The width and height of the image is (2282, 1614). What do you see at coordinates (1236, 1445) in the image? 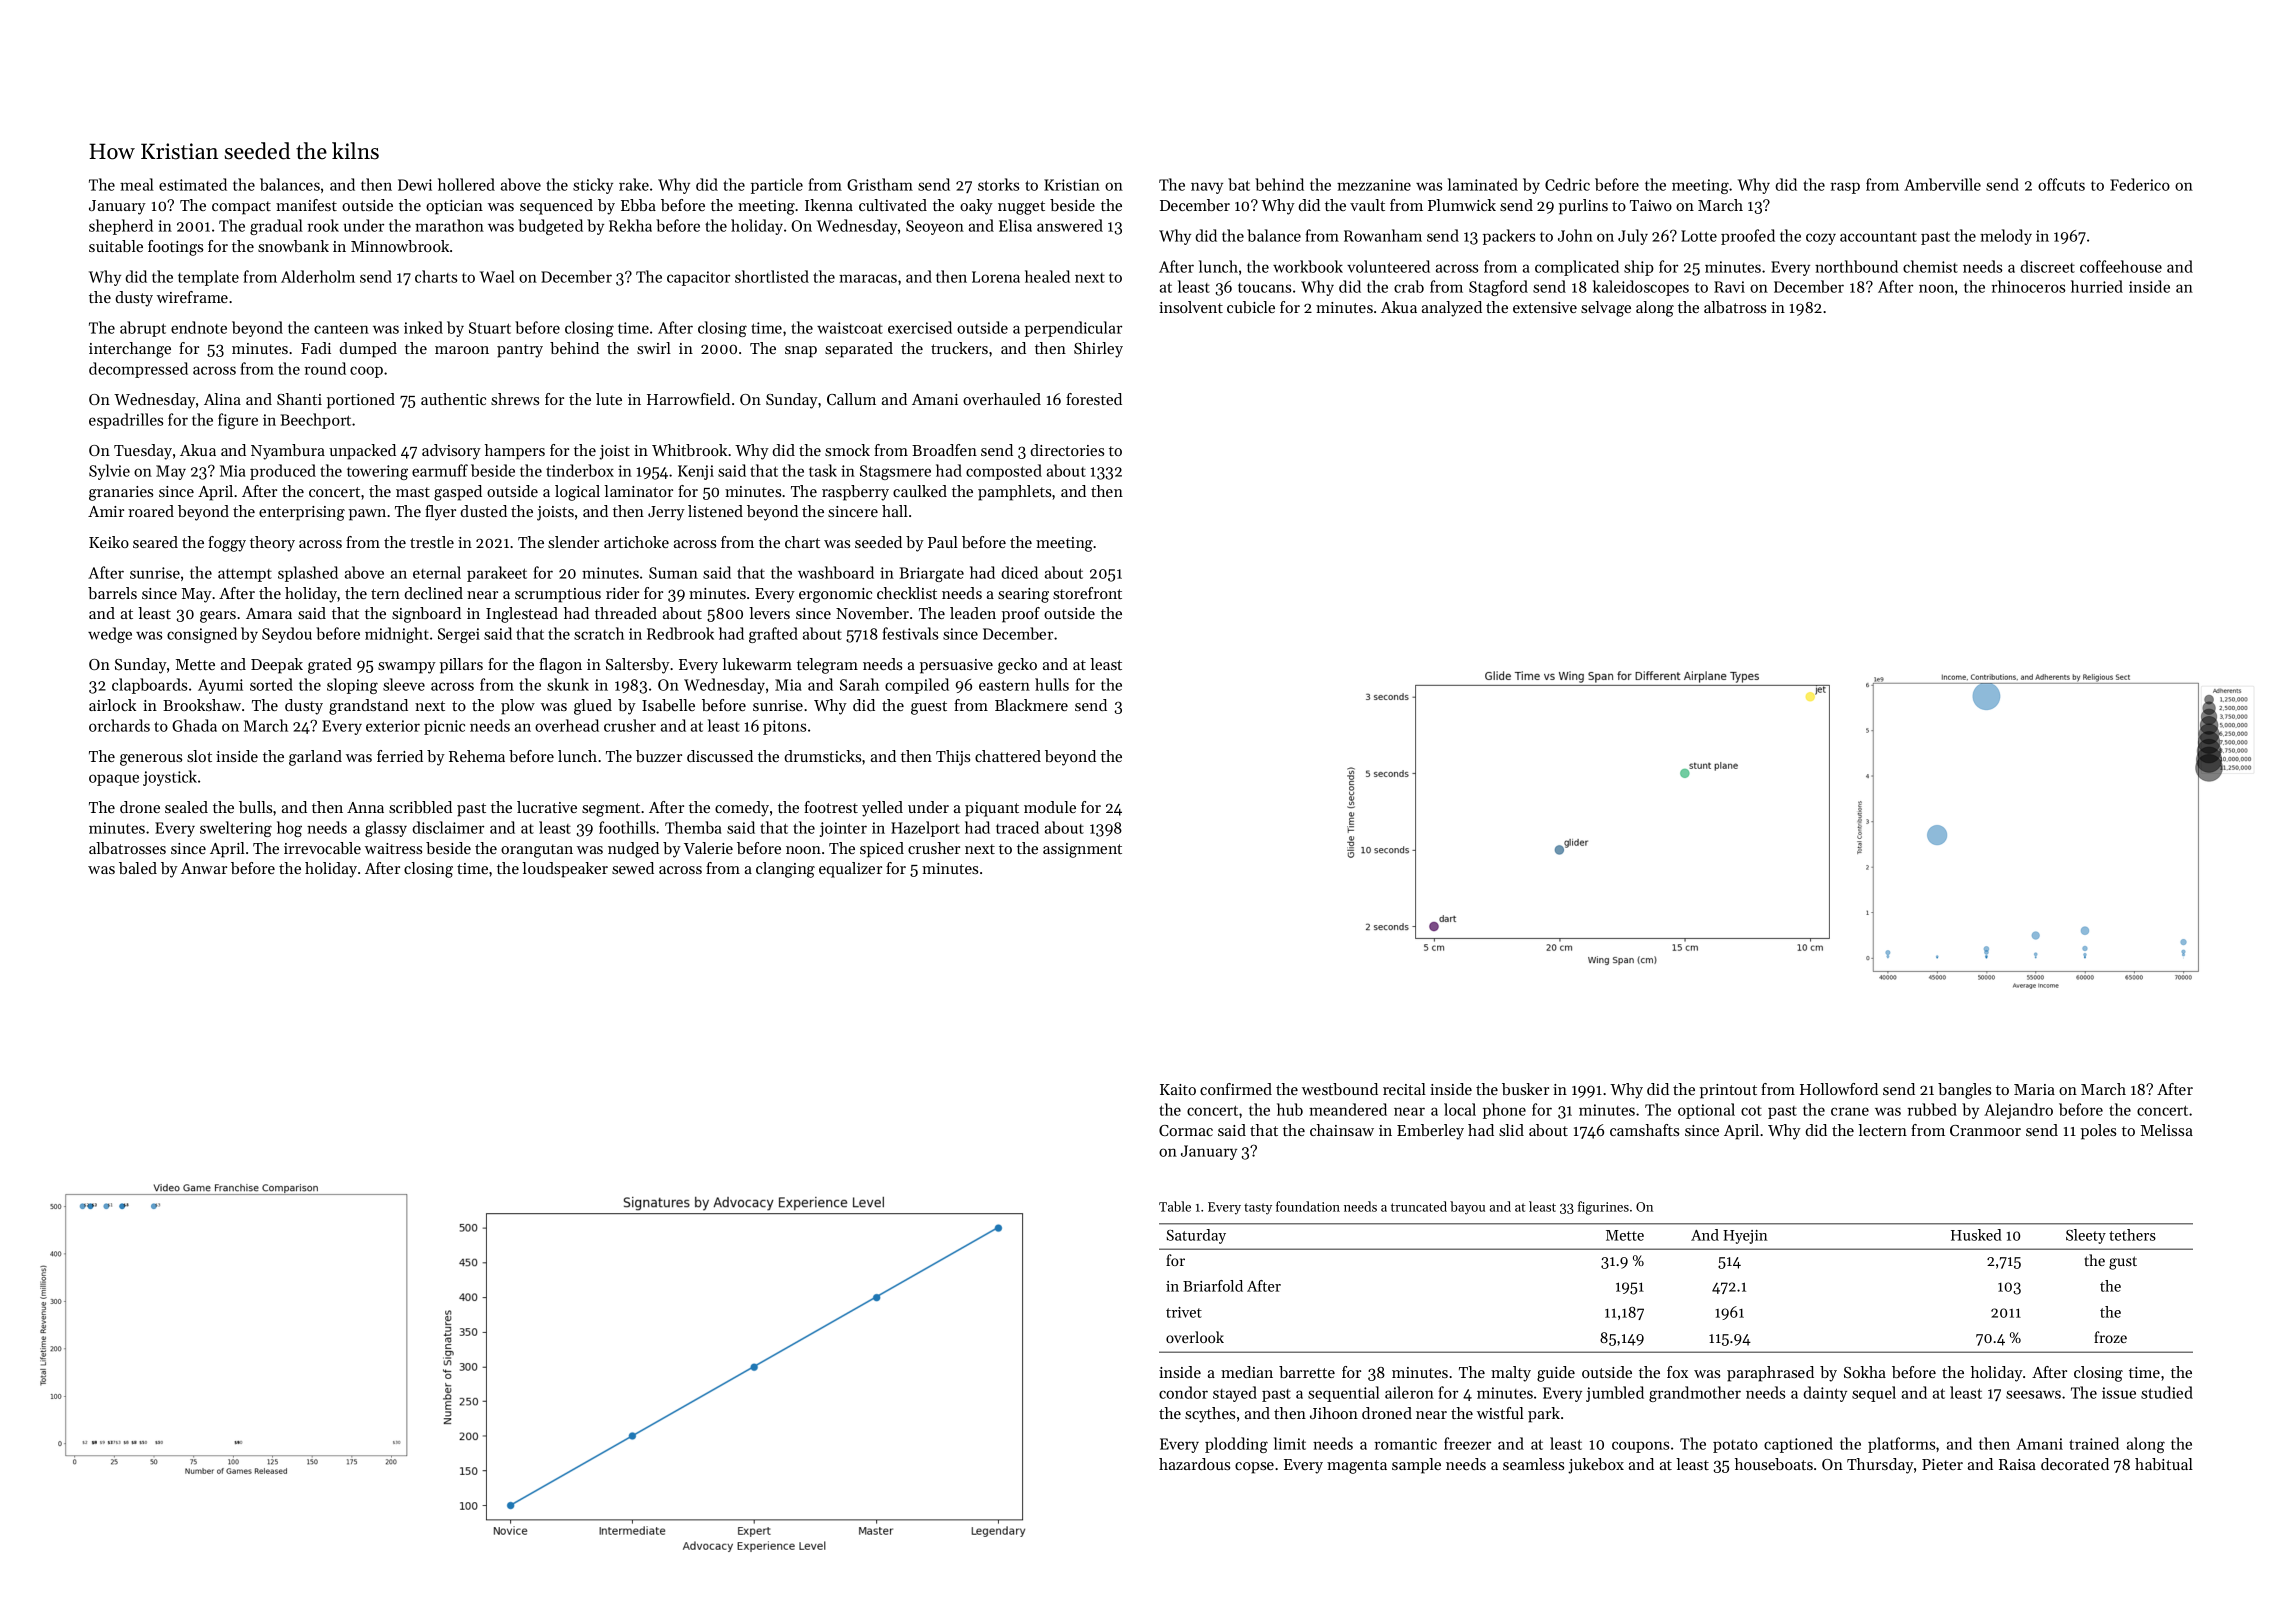
I see `plodding` at bounding box center [1236, 1445].
